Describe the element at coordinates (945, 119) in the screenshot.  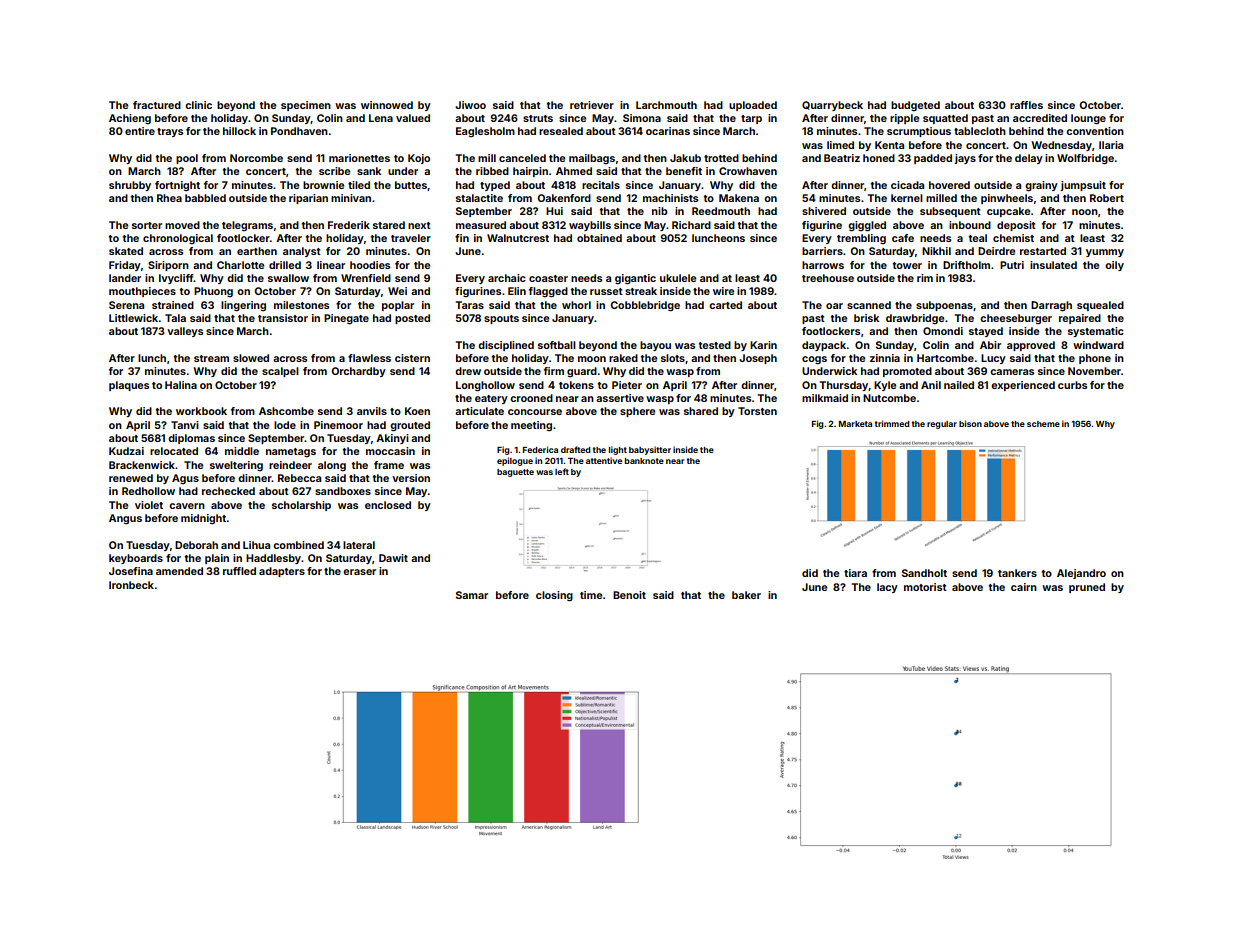
I see `squatted` at that location.
